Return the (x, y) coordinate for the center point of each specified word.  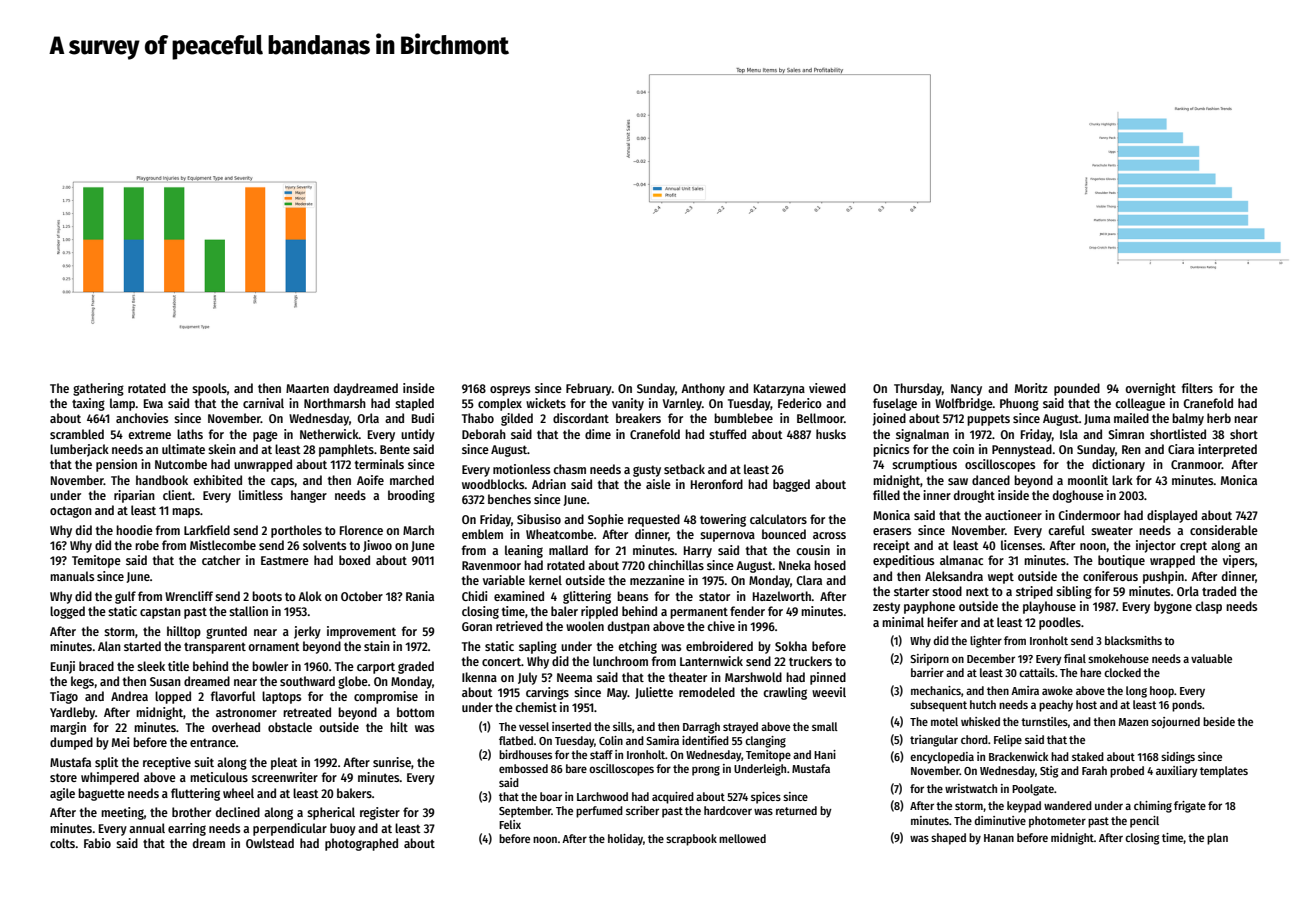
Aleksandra (954, 576)
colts (62, 843)
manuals (72, 576)
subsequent (938, 706)
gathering (98, 389)
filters (1197, 388)
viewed (827, 388)
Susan (165, 681)
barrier (927, 672)
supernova (727, 537)
